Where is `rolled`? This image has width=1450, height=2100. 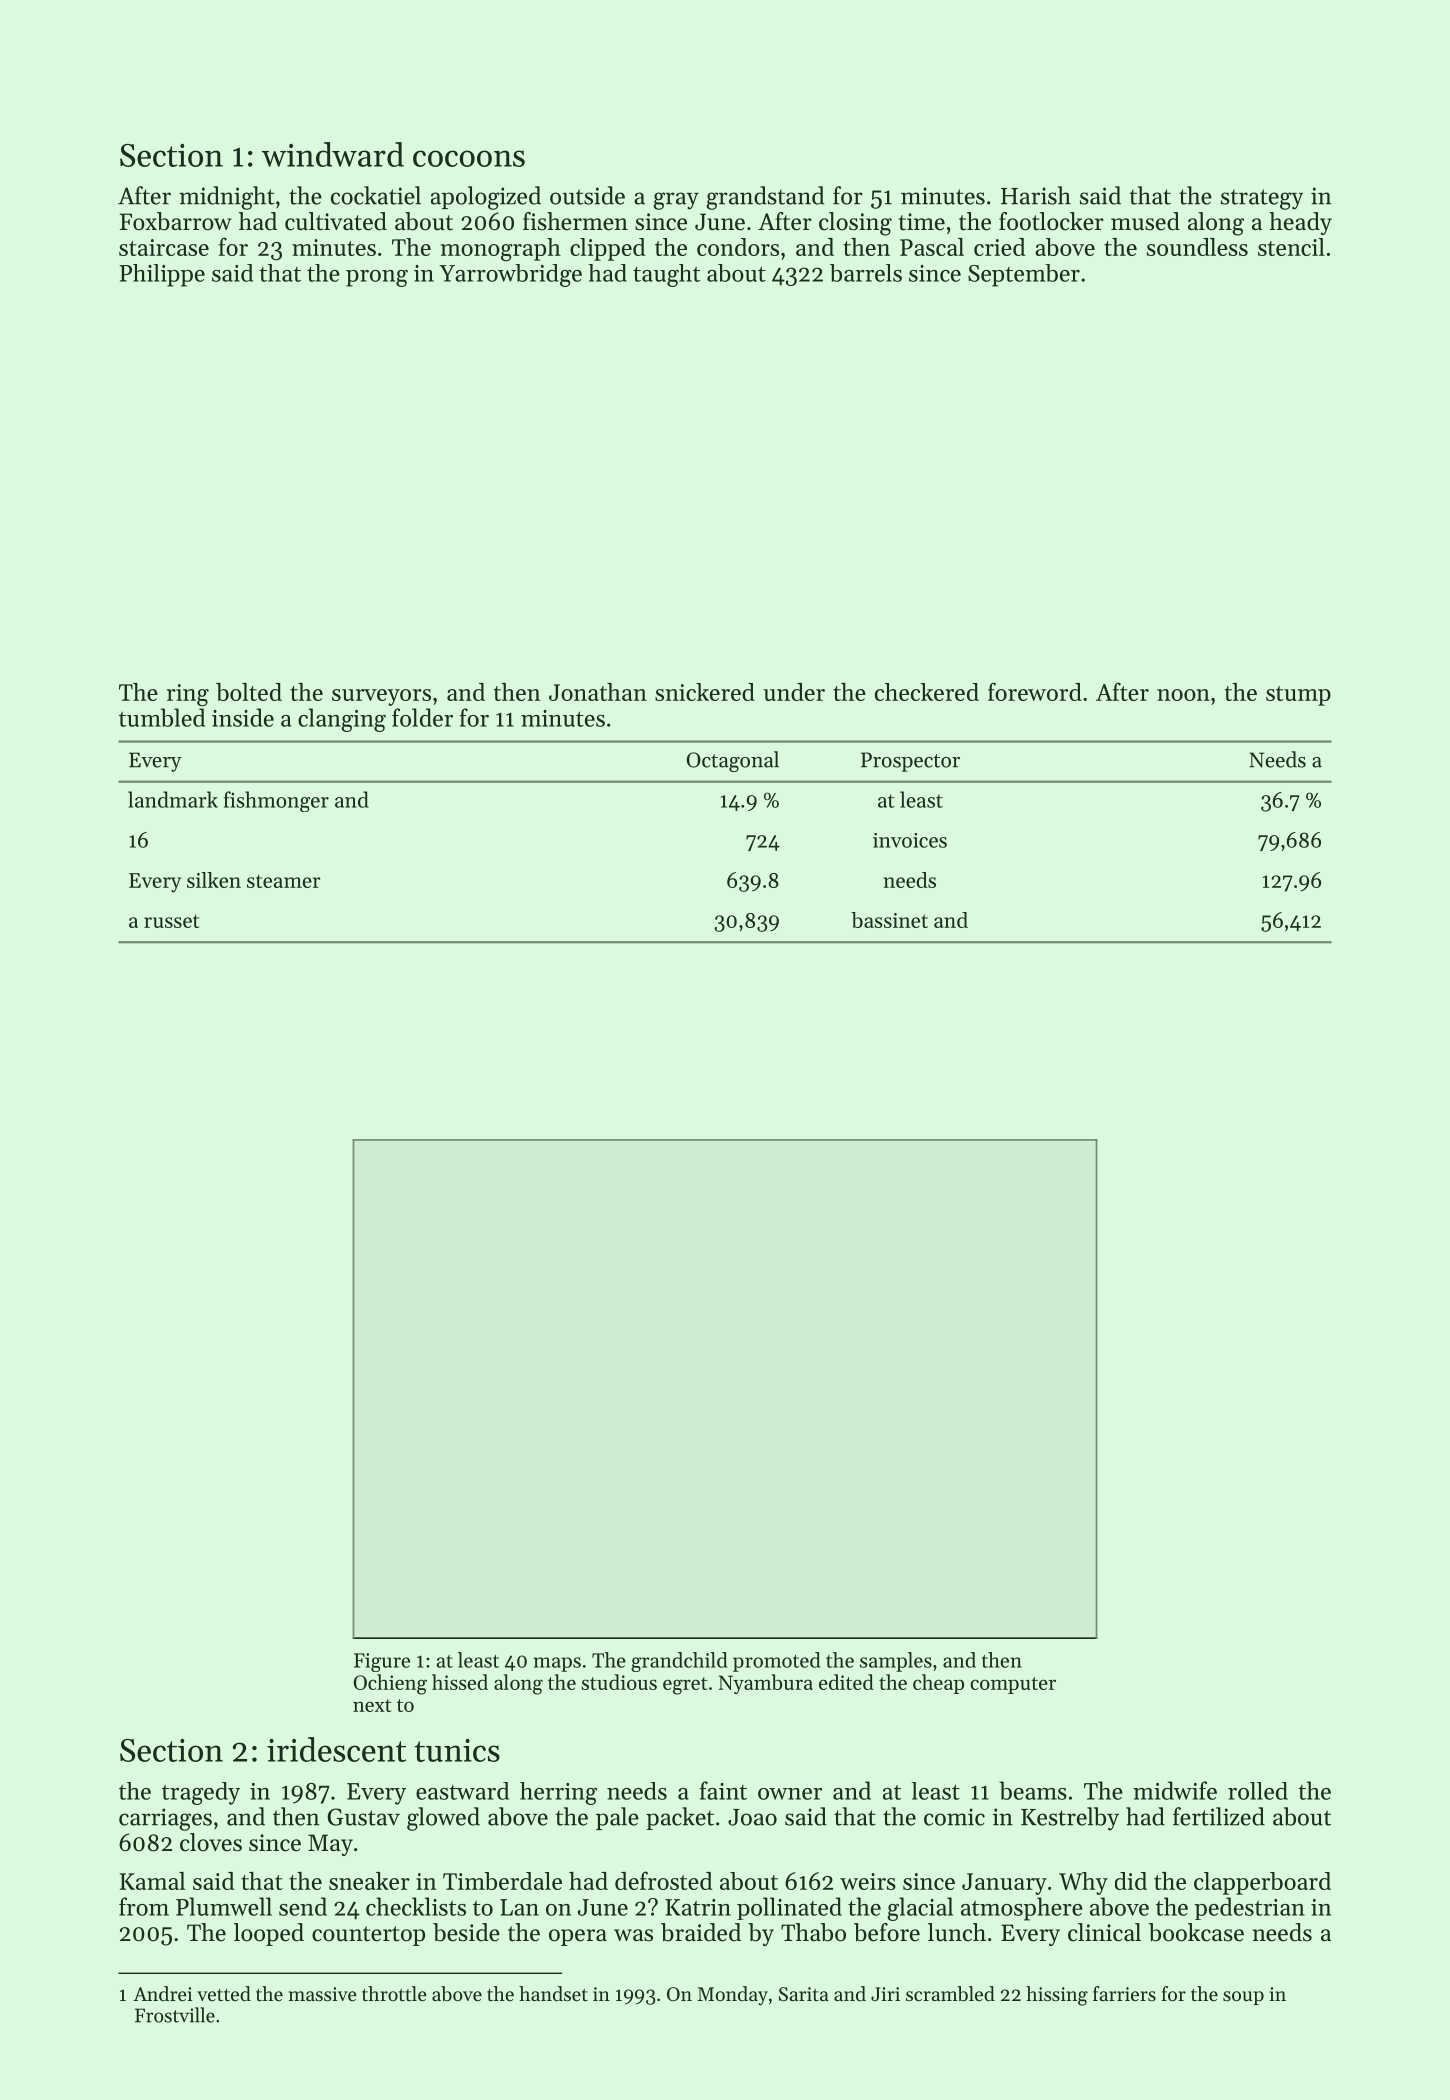 rolled is located at coordinates (1258, 1791).
